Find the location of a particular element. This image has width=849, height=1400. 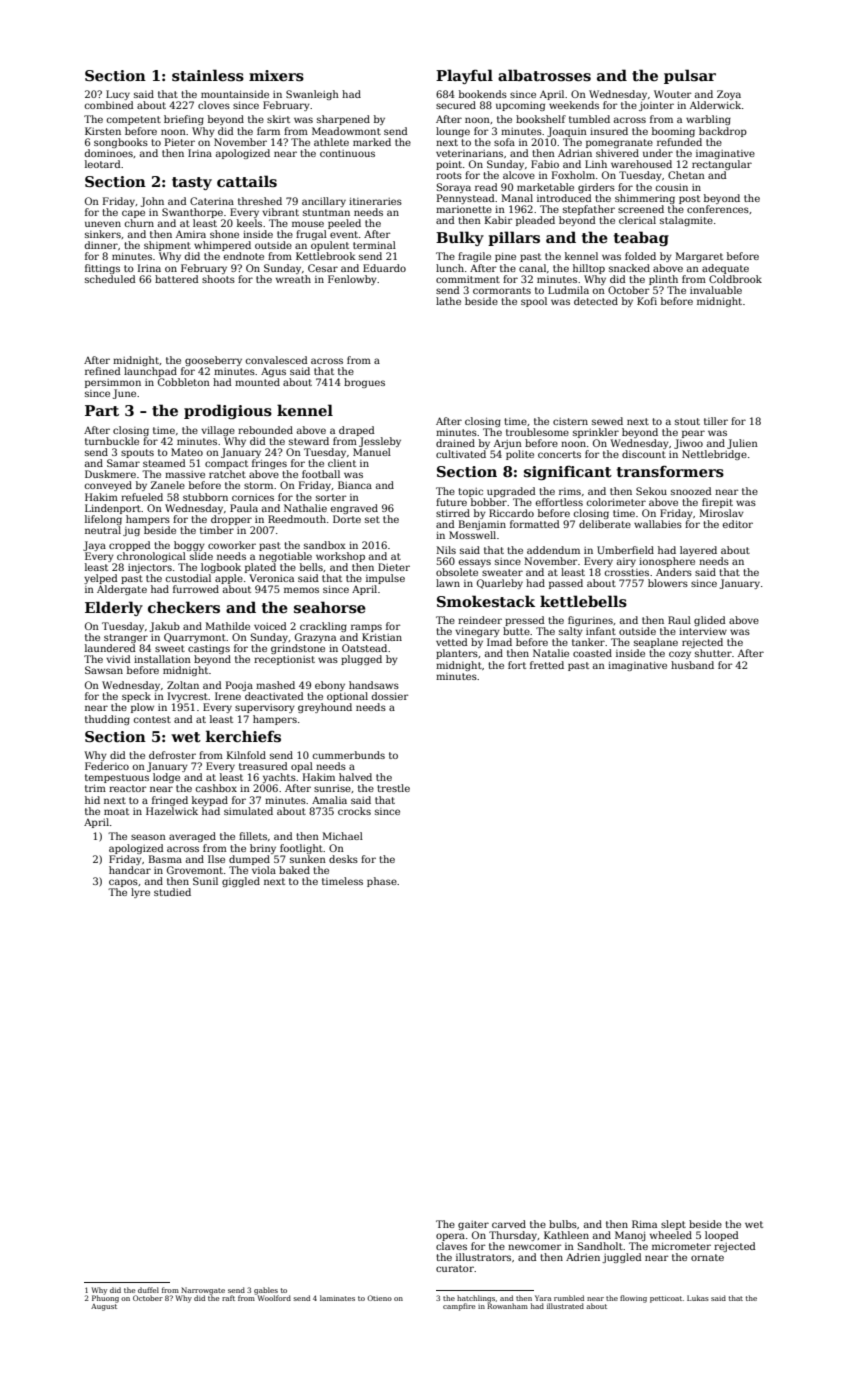

opera is located at coordinates (450, 1237).
